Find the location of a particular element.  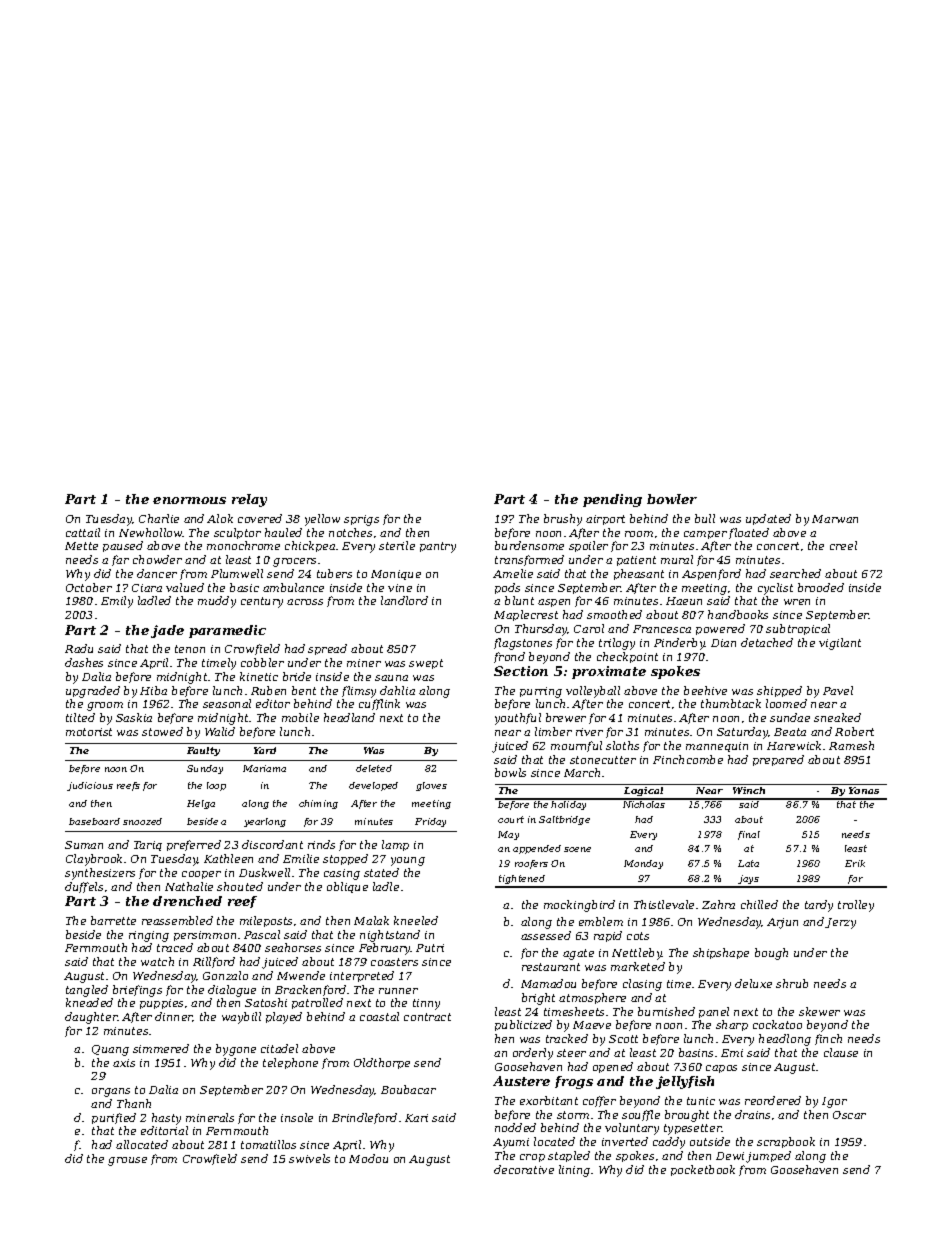

Walid is located at coordinates (220, 731).
